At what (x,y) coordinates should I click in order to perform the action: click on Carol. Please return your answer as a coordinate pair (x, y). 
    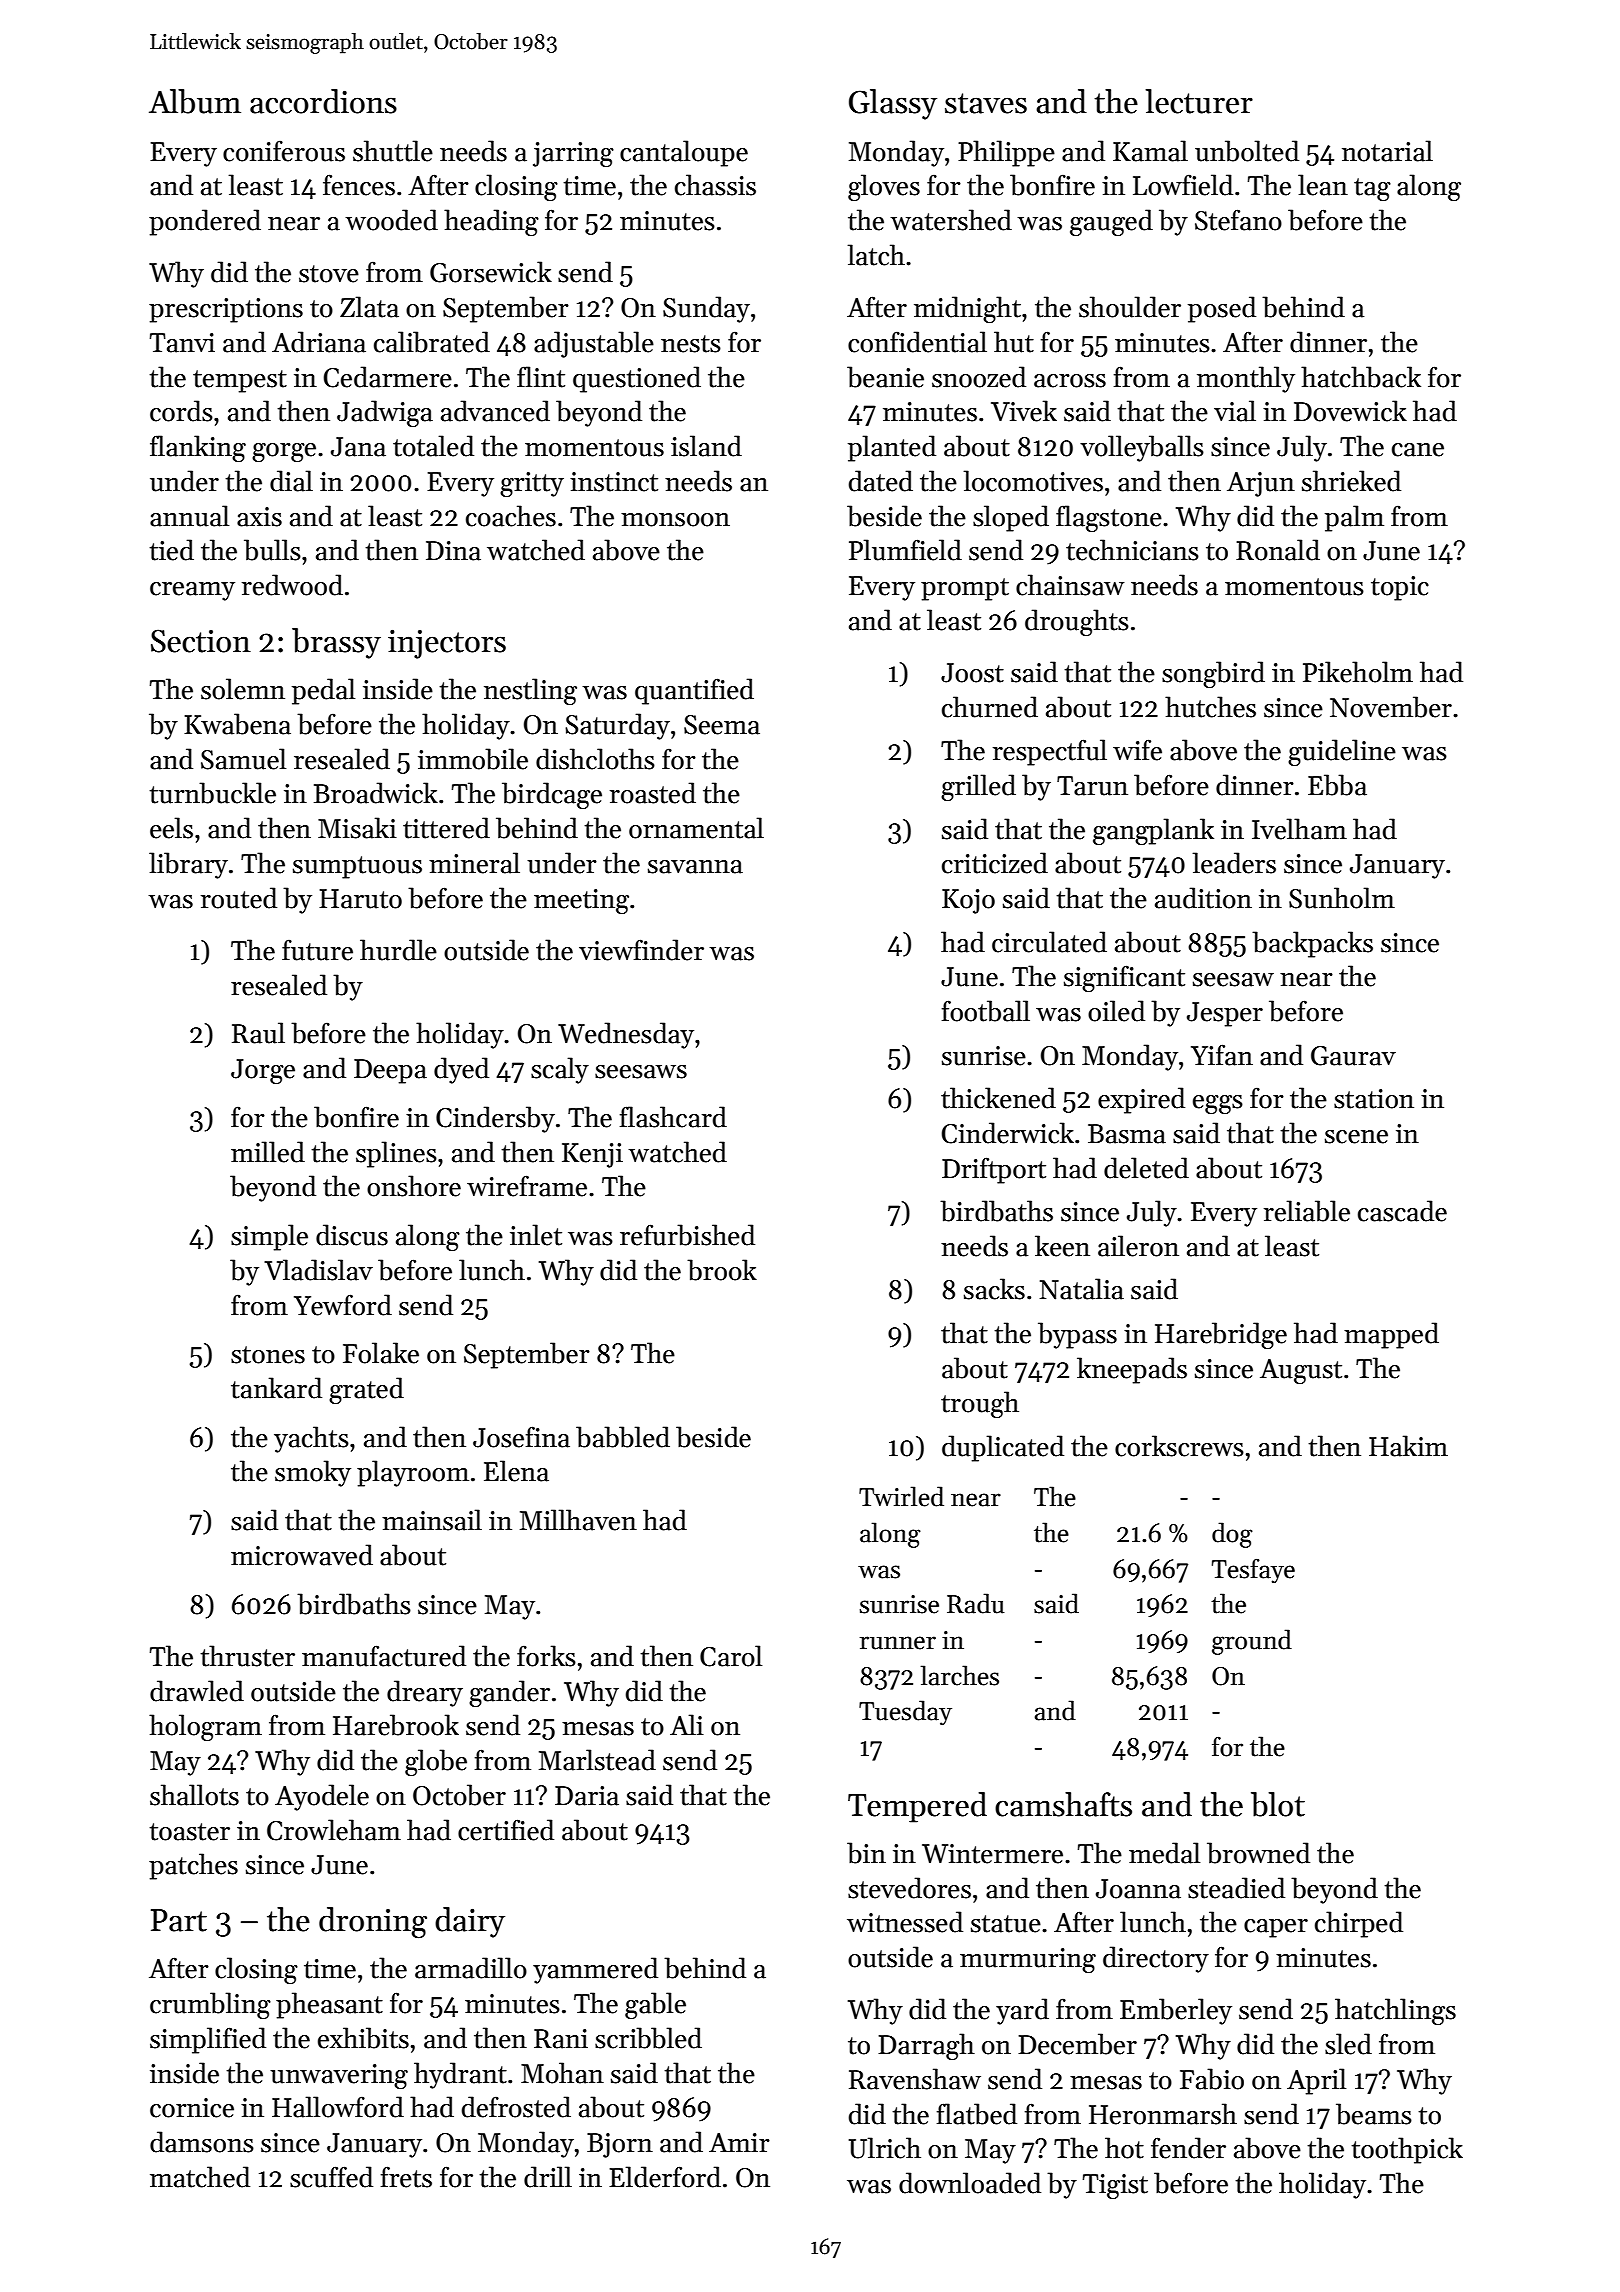
    Looking at the image, I should click on (731, 1656).
